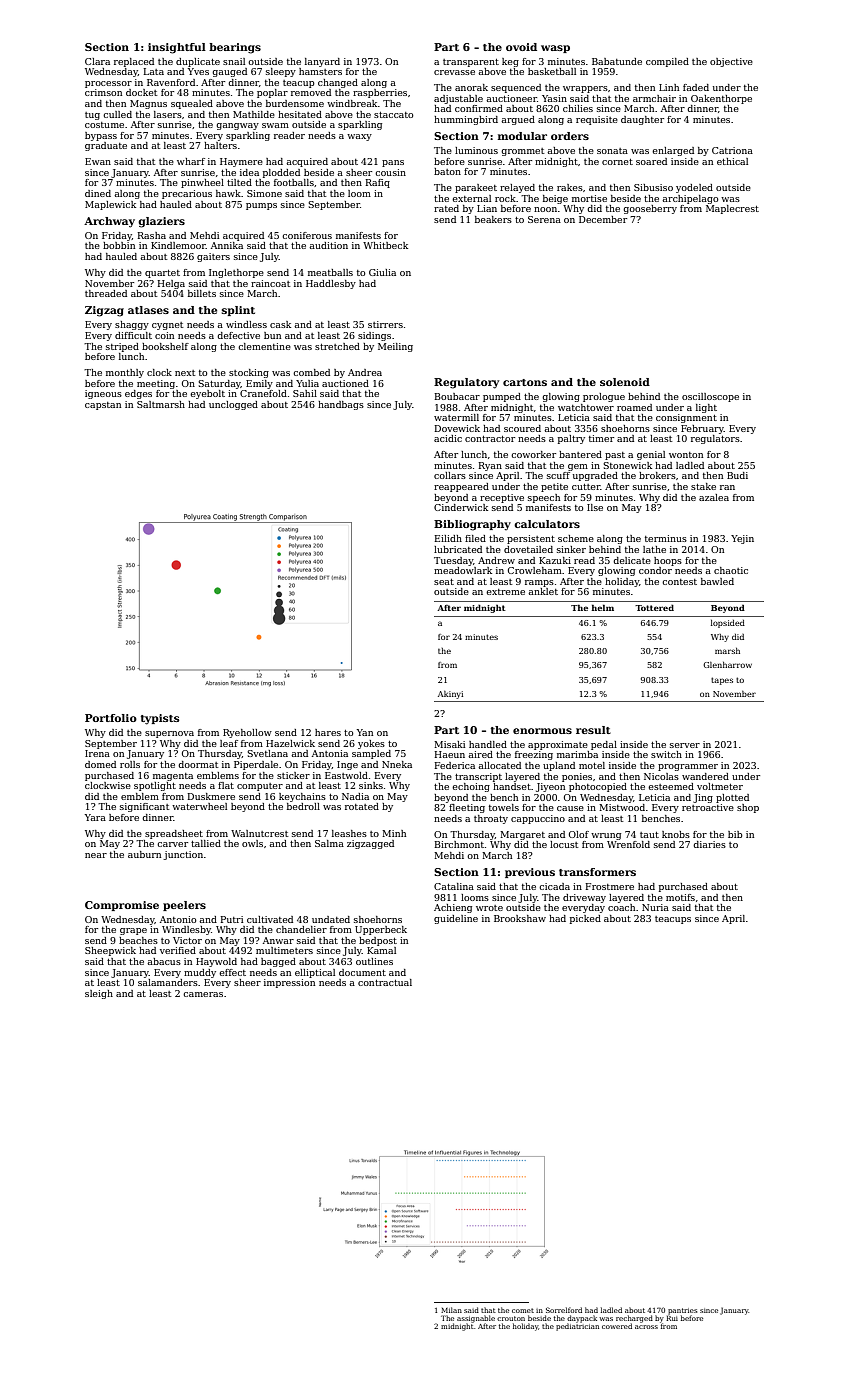 Image resolution: width=849 pixels, height=1400 pixels. I want to click on comet, so click(523, 1310).
